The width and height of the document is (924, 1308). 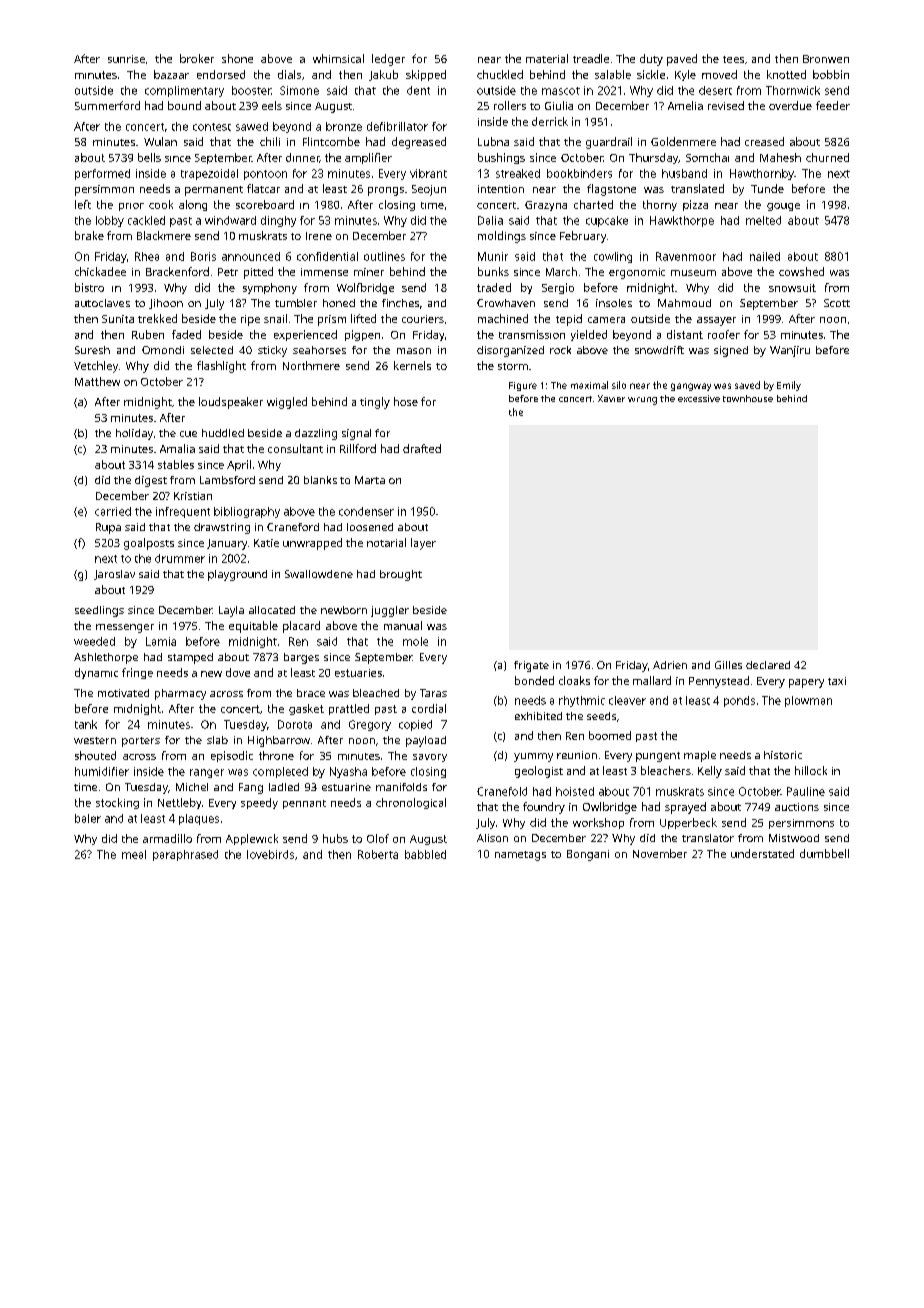 I want to click on Irene, so click(x=319, y=236).
